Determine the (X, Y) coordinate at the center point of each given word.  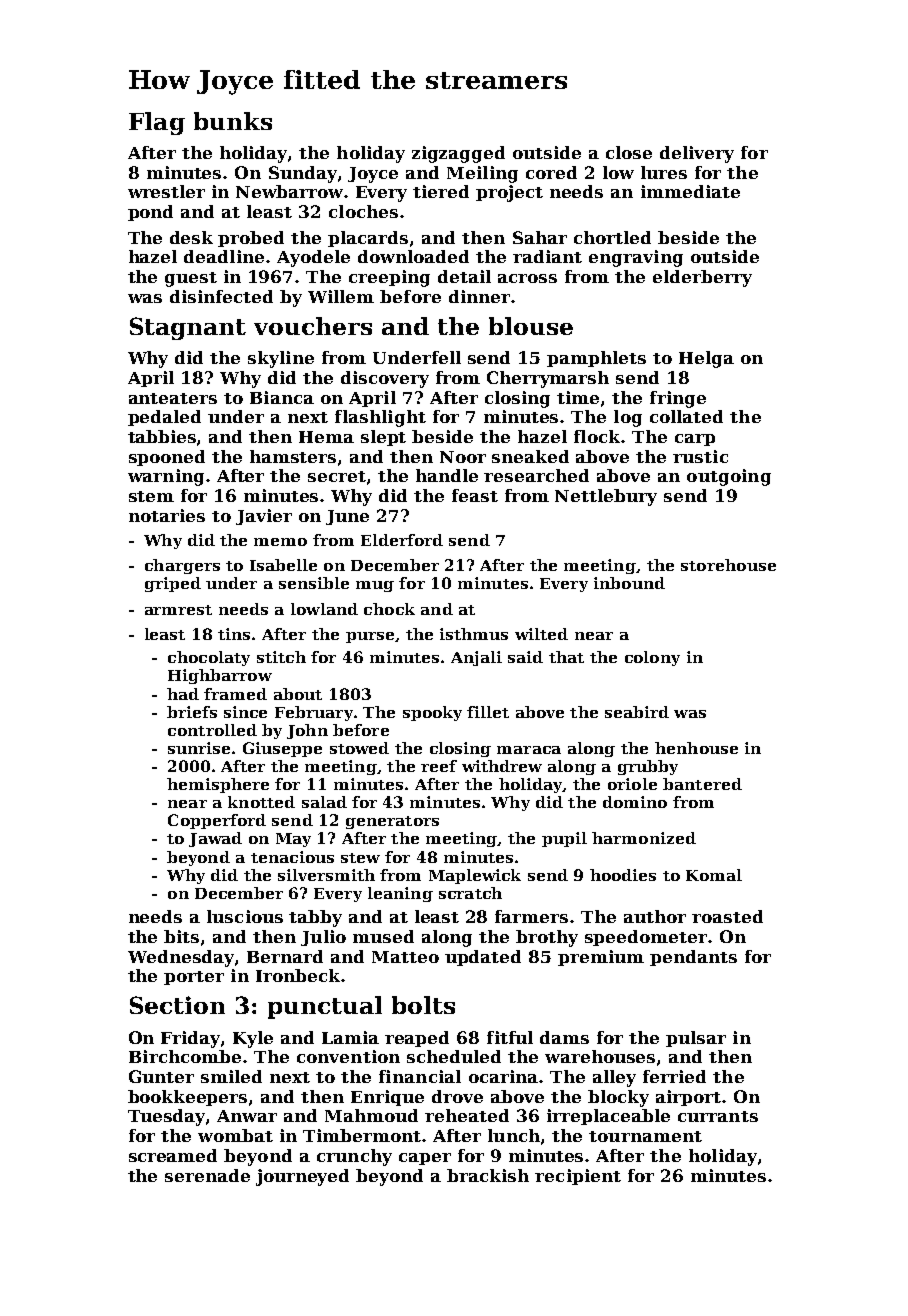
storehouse (728, 565)
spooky (432, 713)
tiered (441, 191)
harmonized (644, 838)
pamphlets (596, 359)
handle (447, 475)
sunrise (199, 748)
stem (151, 496)
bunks (233, 121)
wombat (235, 1135)
